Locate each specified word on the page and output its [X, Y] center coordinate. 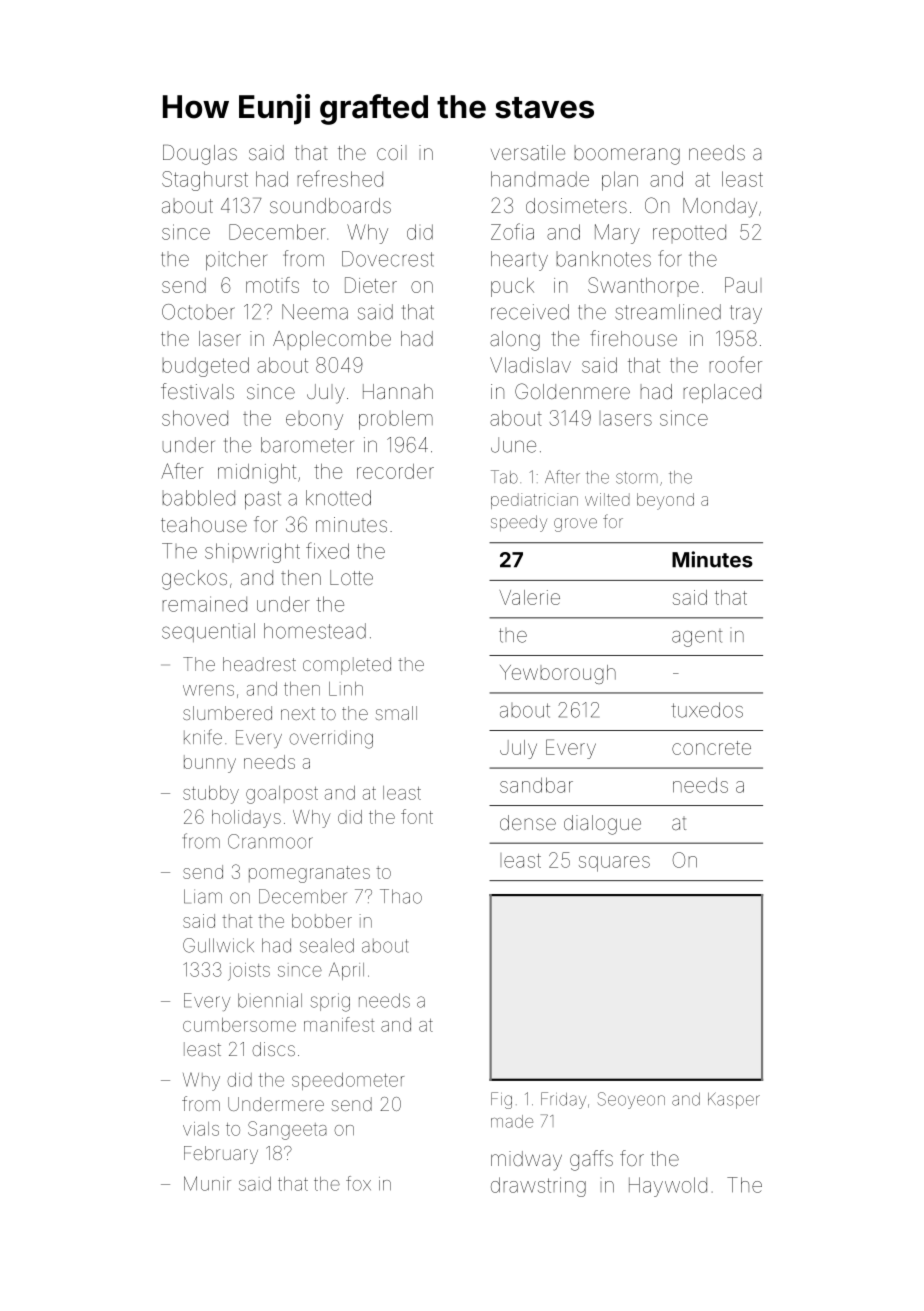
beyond [665, 501]
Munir [207, 1183]
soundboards [330, 205]
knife [203, 737]
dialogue [602, 825]
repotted [689, 234]
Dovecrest [388, 259]
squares [614, 864]
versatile [528, 152]
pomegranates [309, 874]
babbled [199, 498]
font [417, 816]
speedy [519, 523]
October [198, 312]
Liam [203, 896]
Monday [720, 208]
